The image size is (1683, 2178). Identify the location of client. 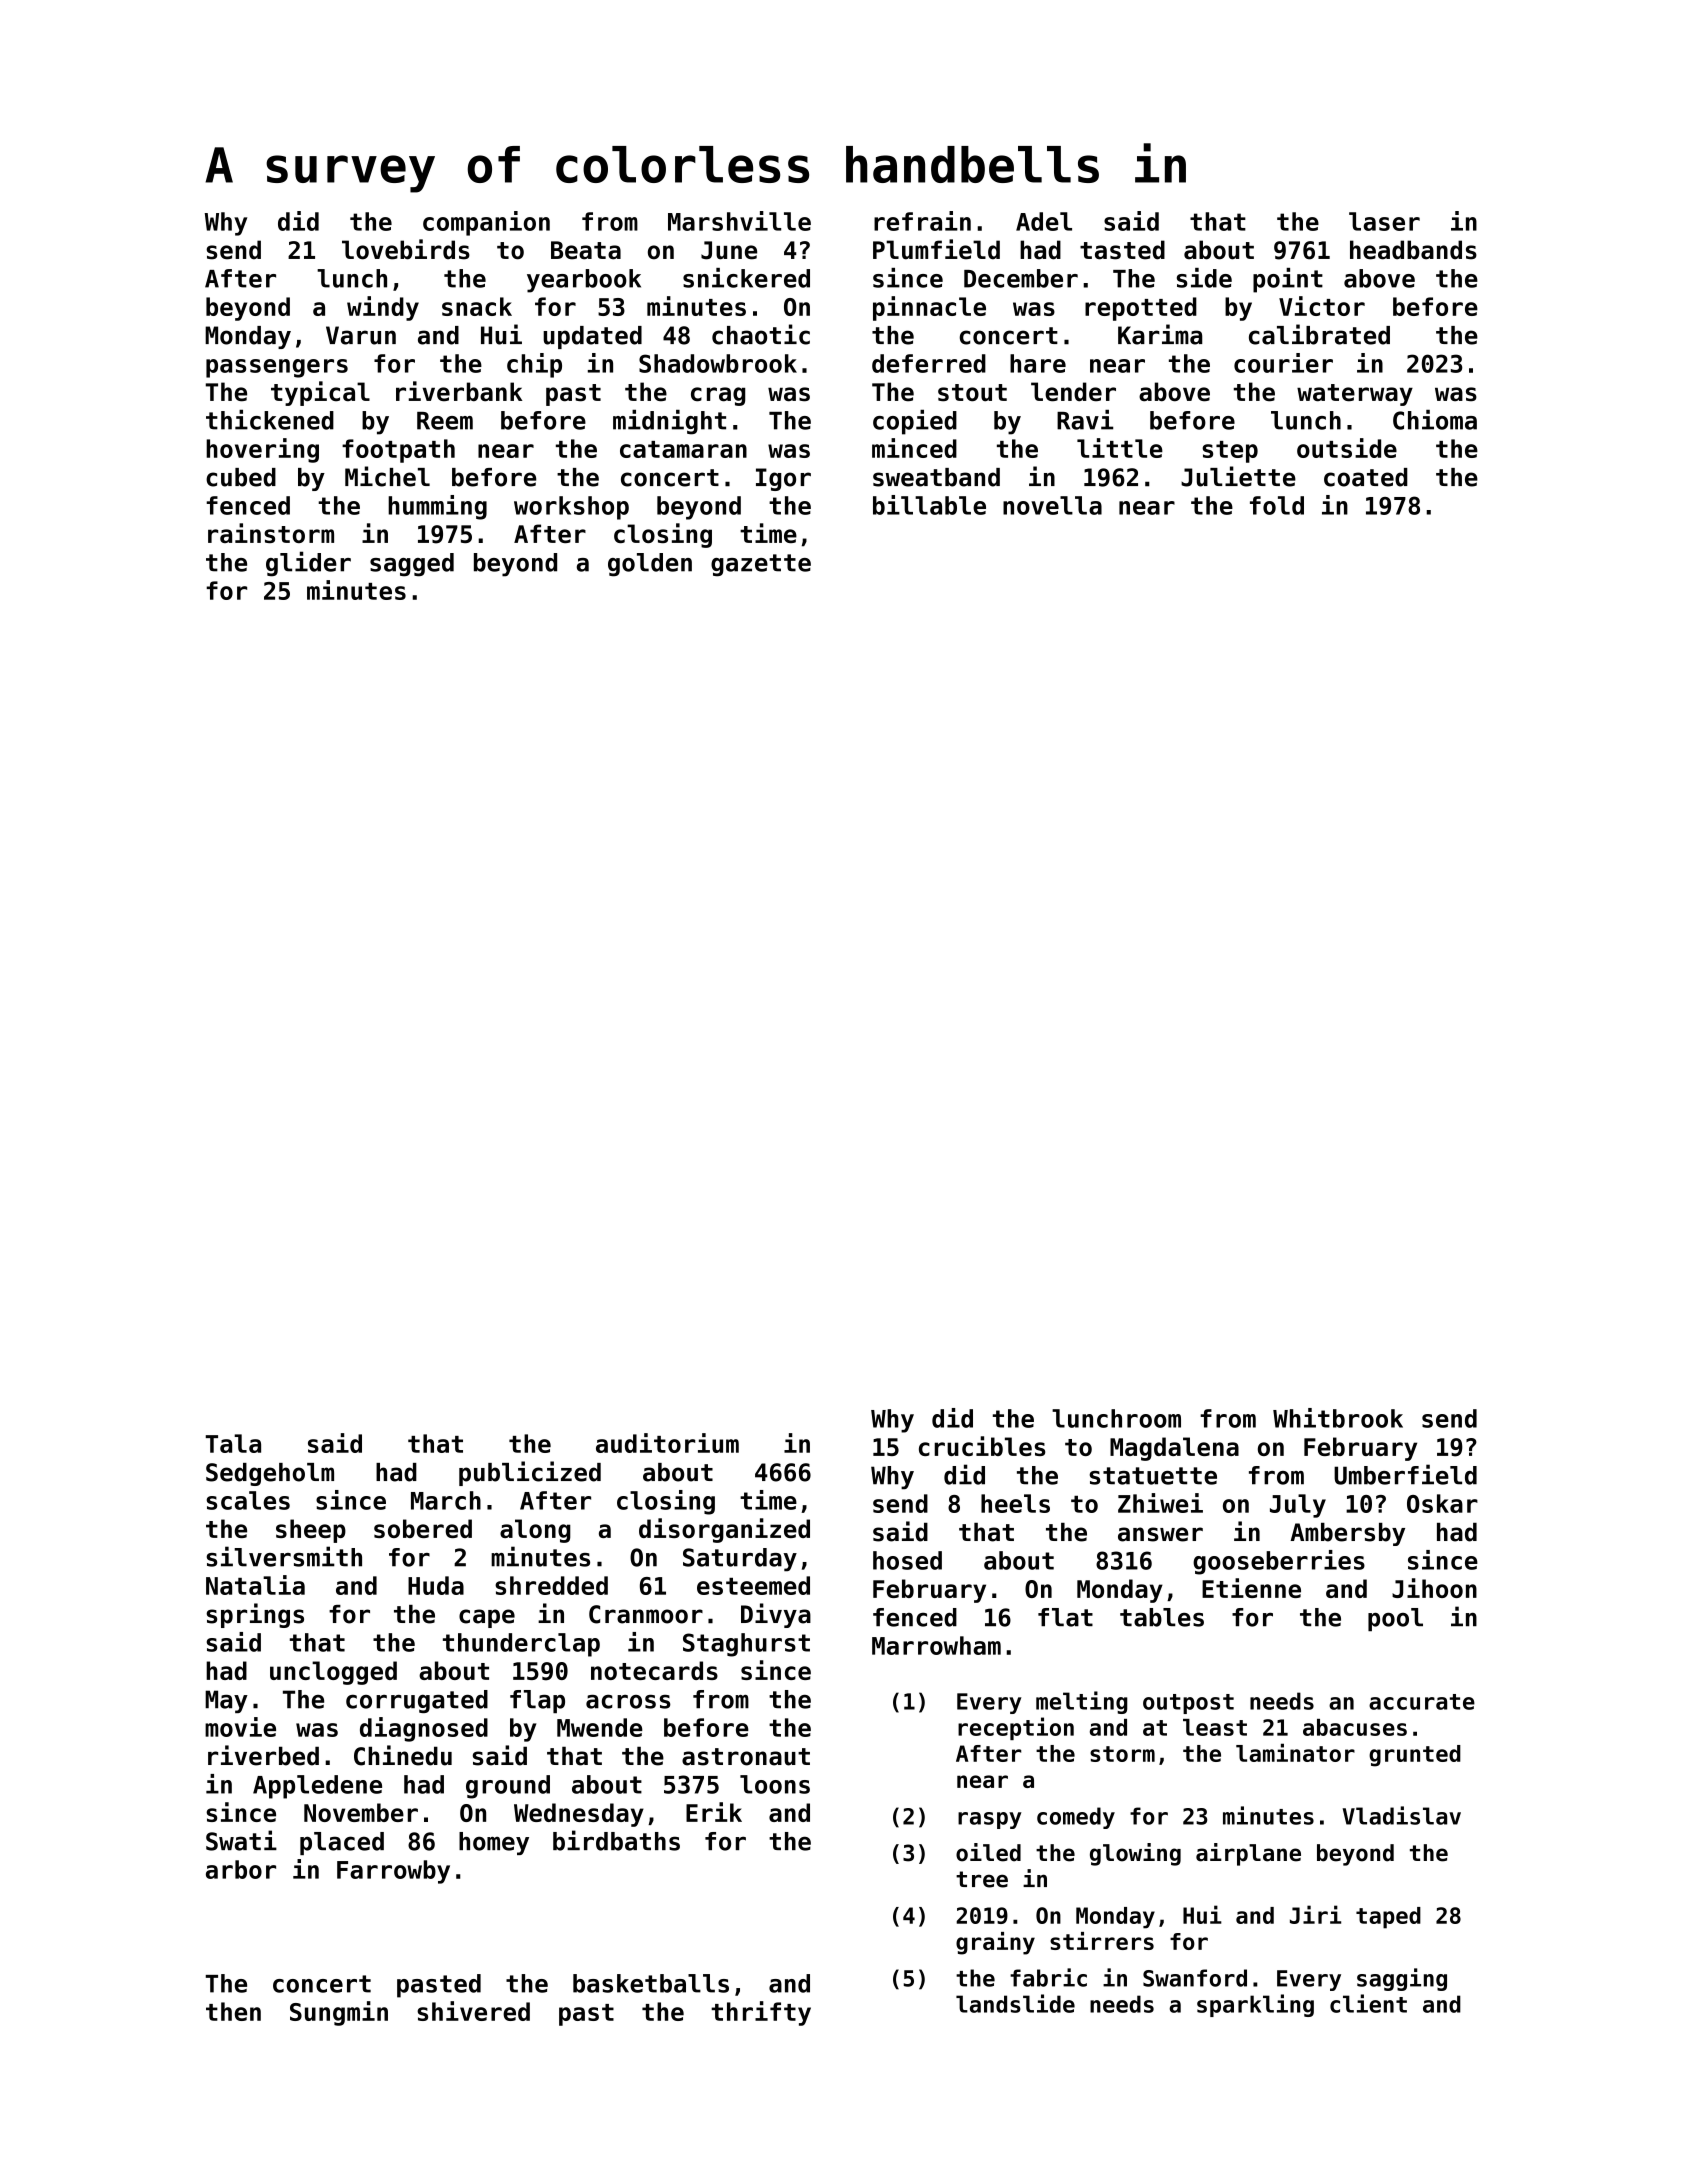
(1368, 2003).
